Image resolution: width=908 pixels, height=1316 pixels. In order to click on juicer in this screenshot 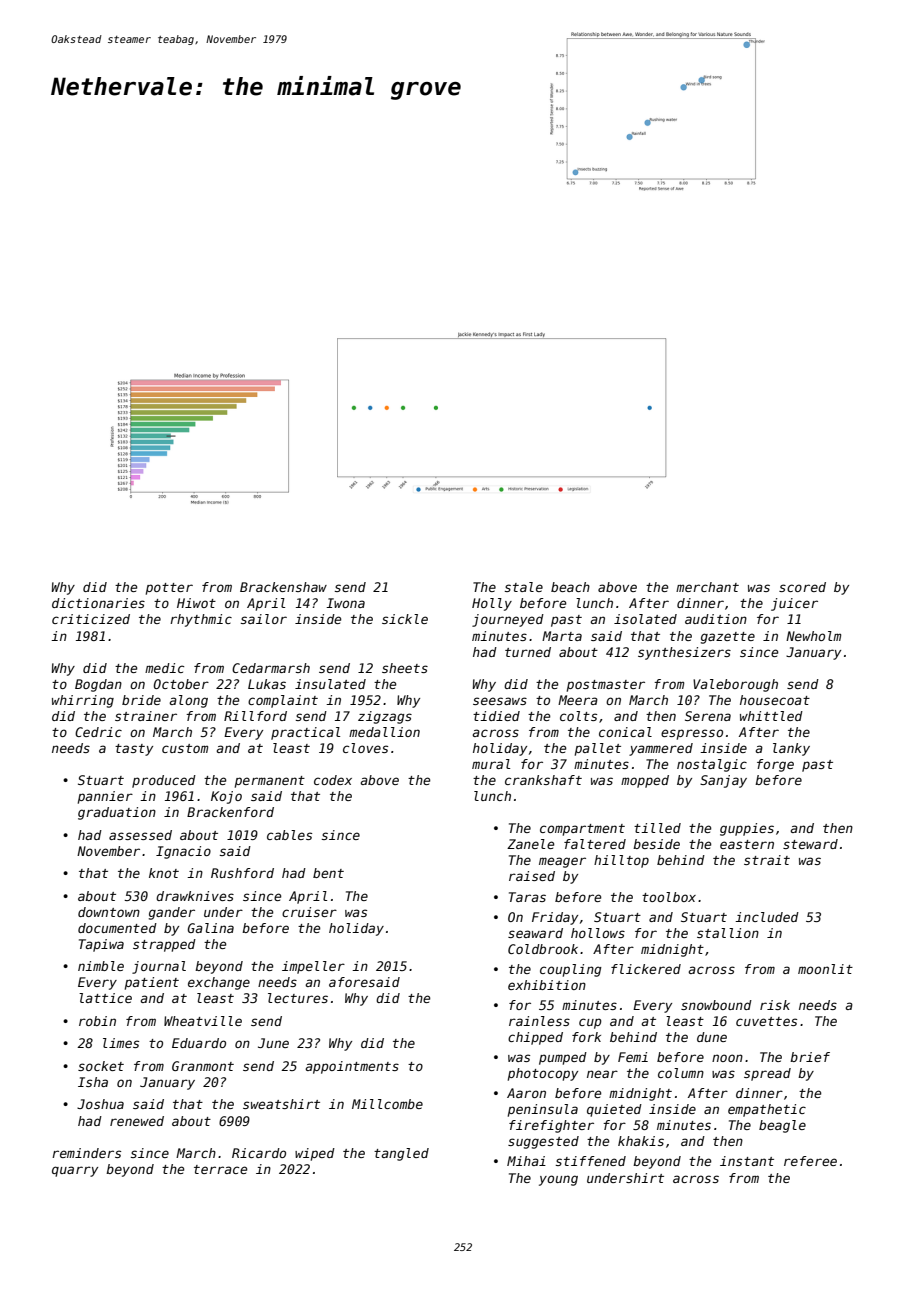, I will do `click(794, 604)`.
